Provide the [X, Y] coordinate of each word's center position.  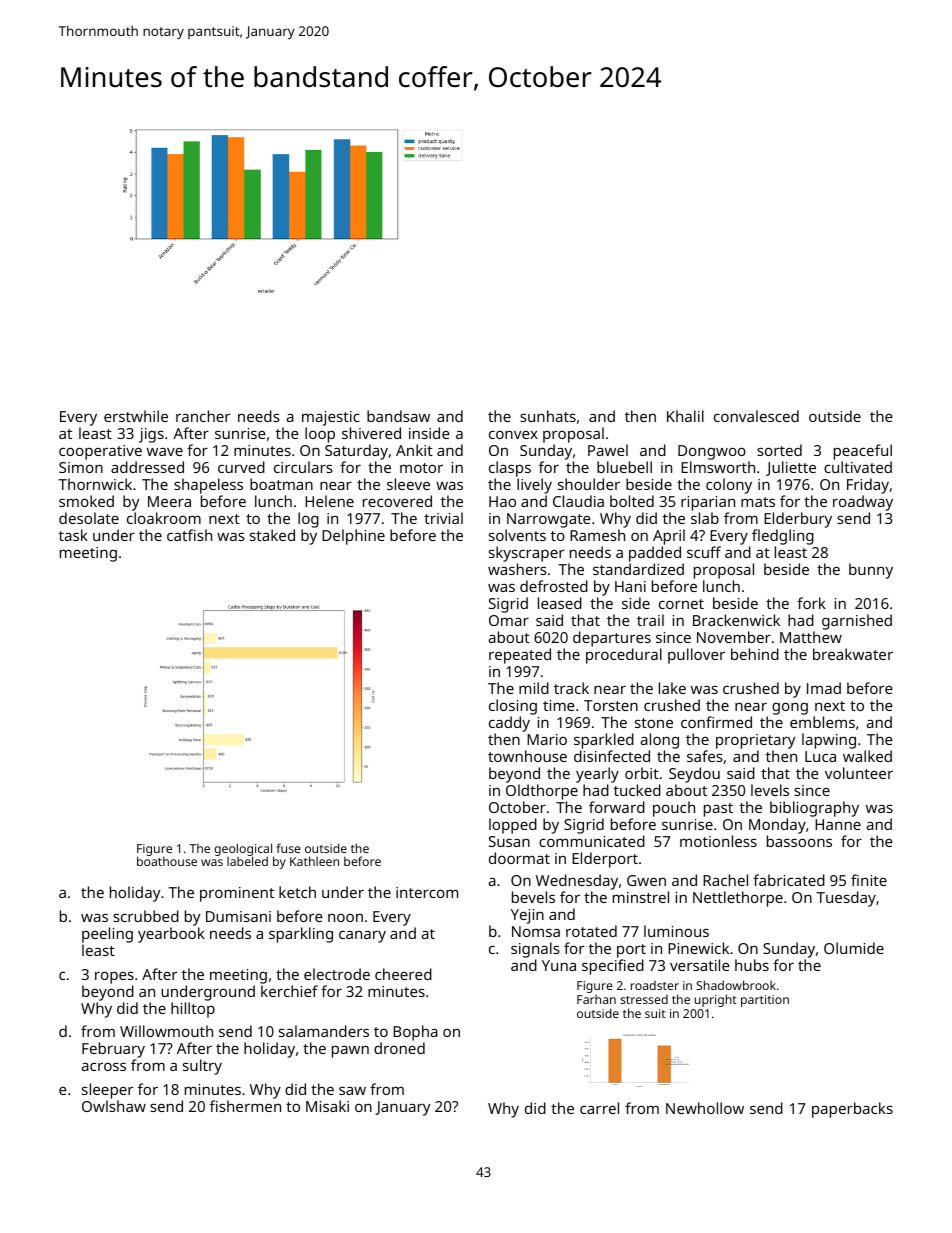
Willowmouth [166, 1031]
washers [517, 569]
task [73, 535]
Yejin [527, 916]
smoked [86, 501]
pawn [350, 1051]
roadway [863, 503]
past [718, 810]
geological [244, 850]
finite [869, 880]
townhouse [527, 756]
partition [765, 1001]
